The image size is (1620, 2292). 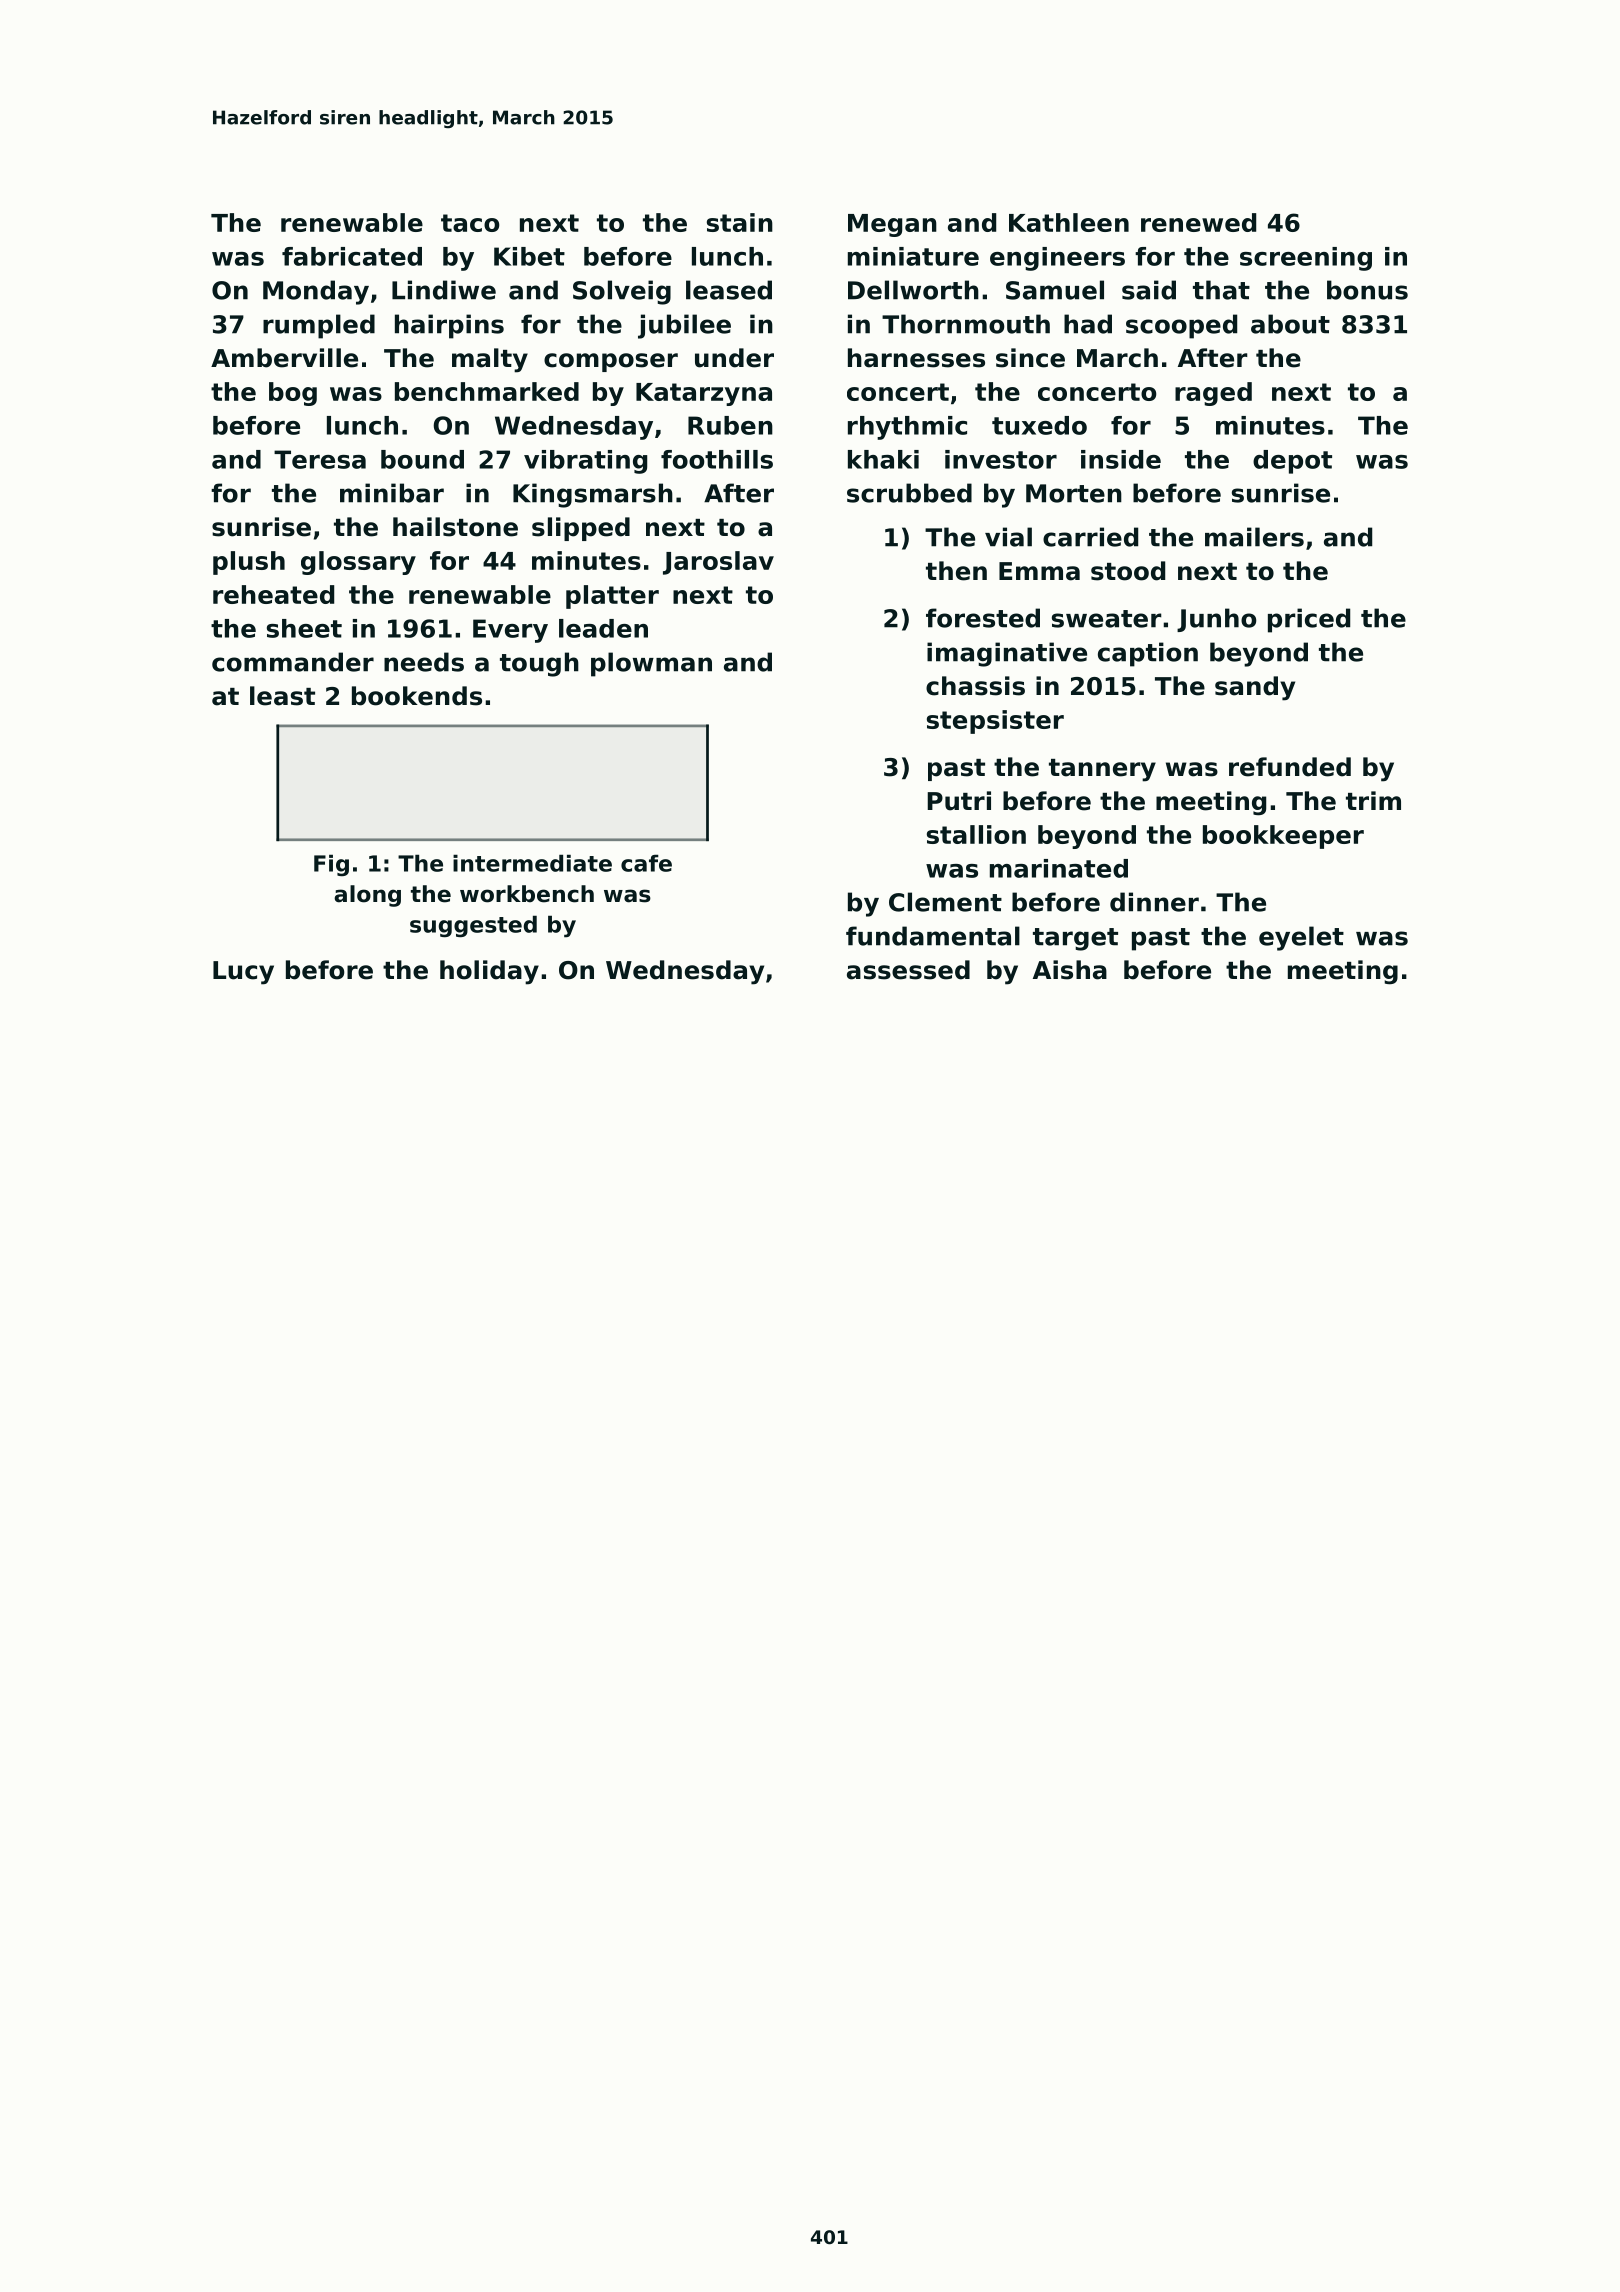 I want to click on suggested, so click(x=473, y=926).
